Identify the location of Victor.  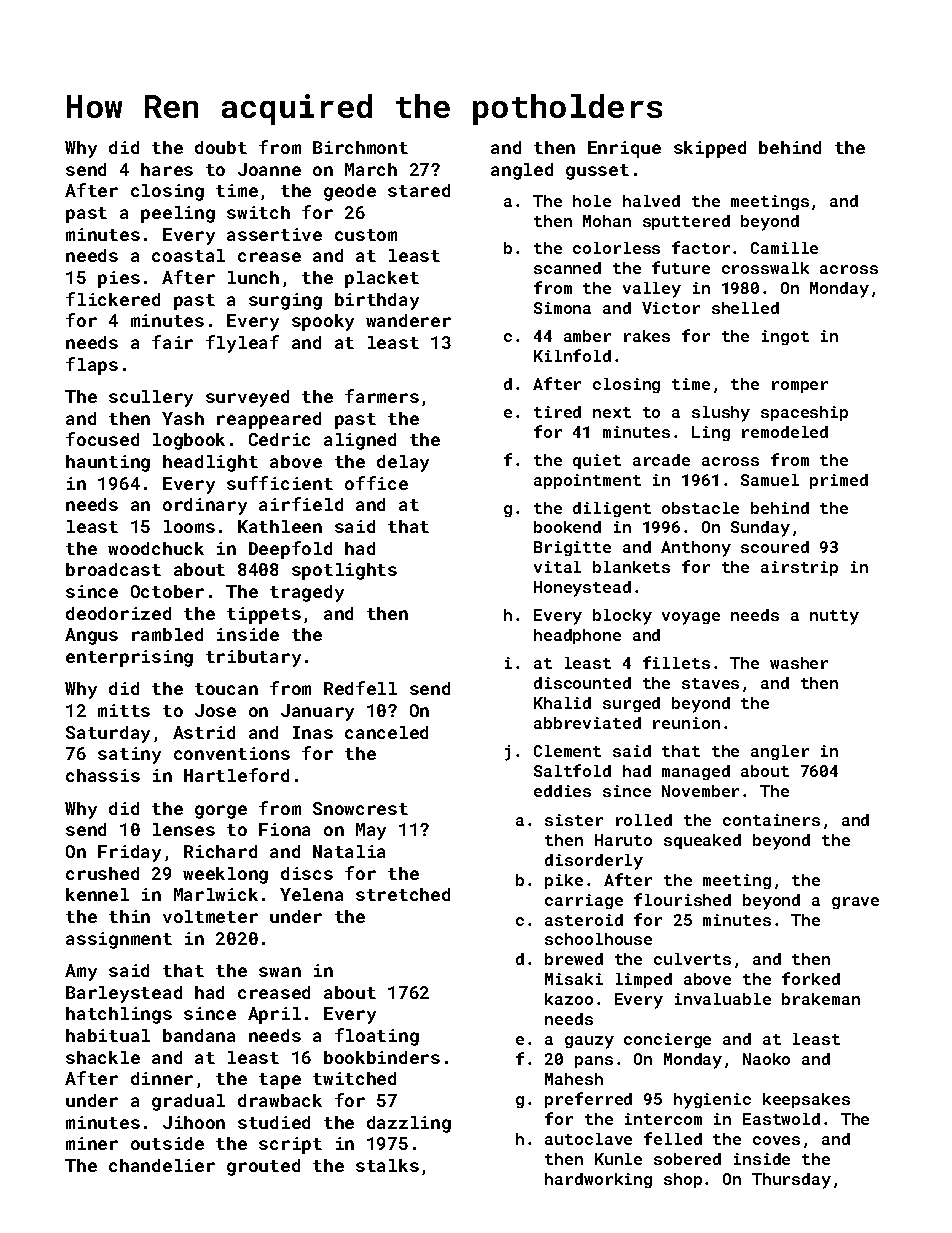
(671, 308).
